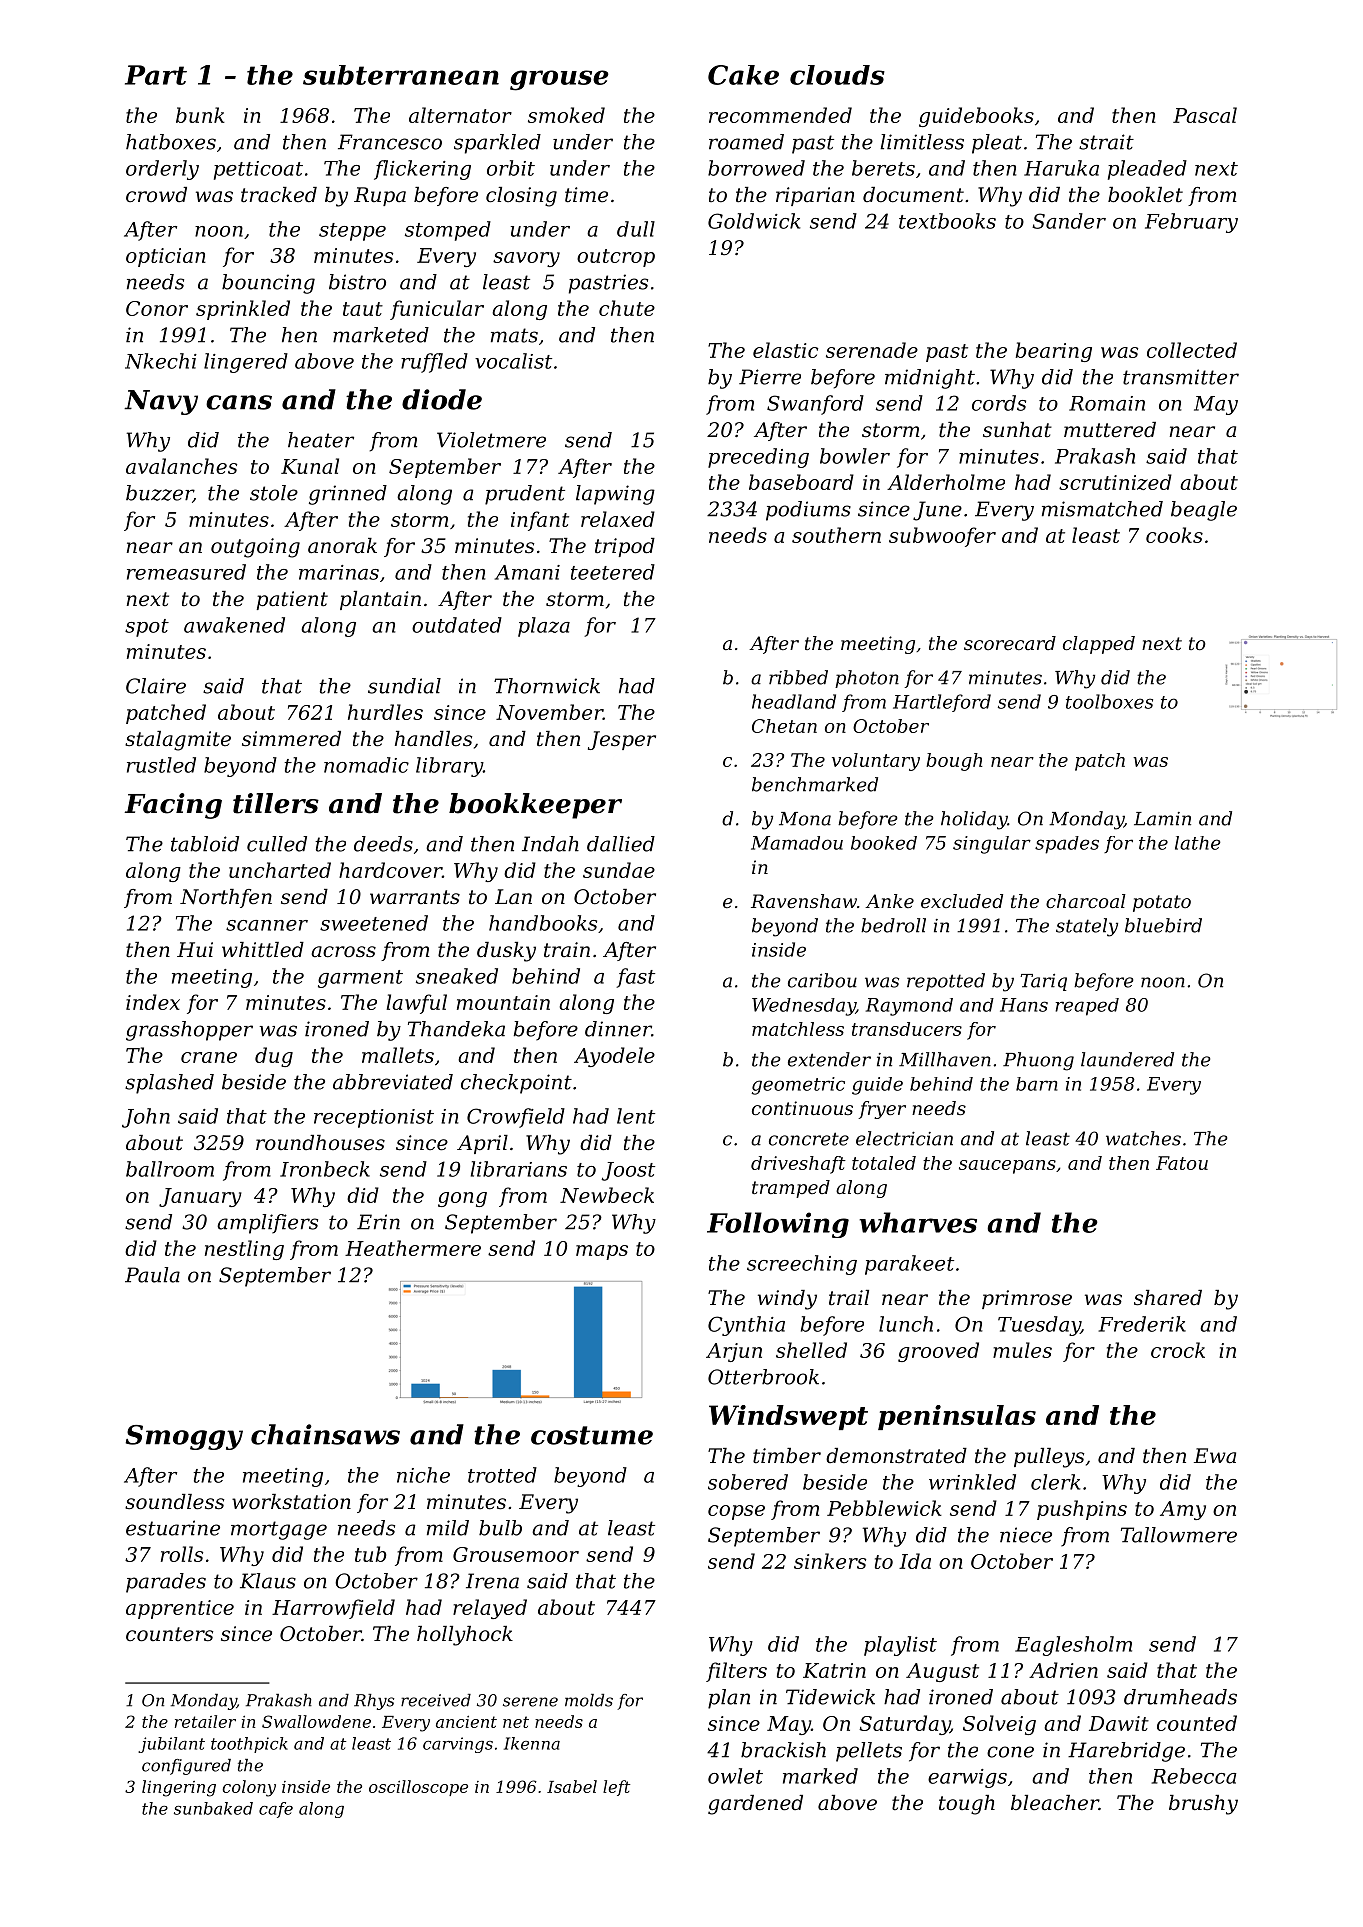 This document has height=1927, width=1363. What do you see at coordinates (274, 1057) in the document?
I see `dug` at bounding box center [274, 1057].
